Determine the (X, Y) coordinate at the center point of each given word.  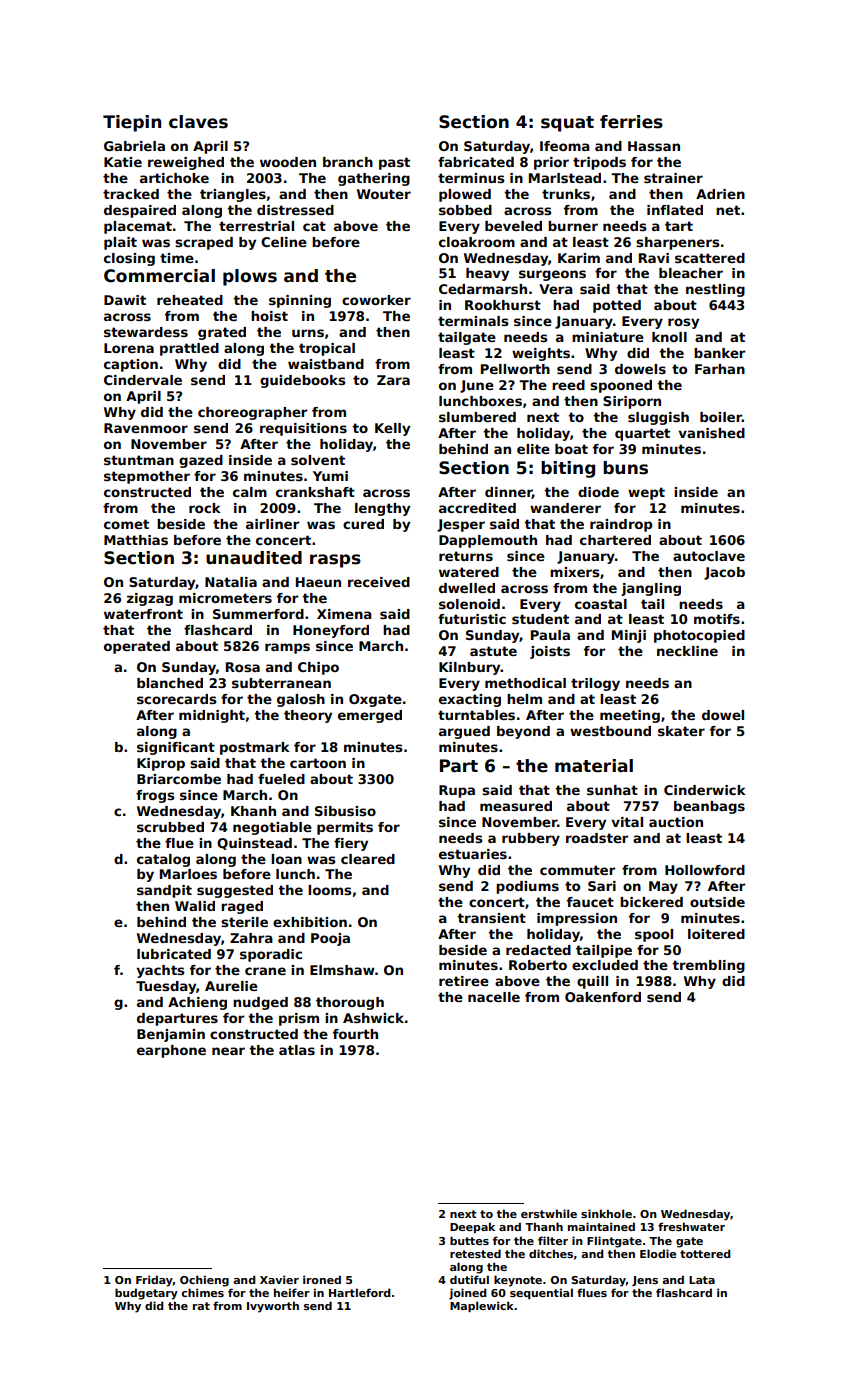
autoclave (709, 556)
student (540, 619)
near (228, 1051)
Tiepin (132, 123)
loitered (716, 934)
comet (126, 524)
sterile (244, 922)
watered (469, 572)
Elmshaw (342, 970)
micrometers (225, 598)
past (394, 163)
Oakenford (603, 997)
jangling (651, 589)
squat (567, 124)
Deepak (472, 1227)
